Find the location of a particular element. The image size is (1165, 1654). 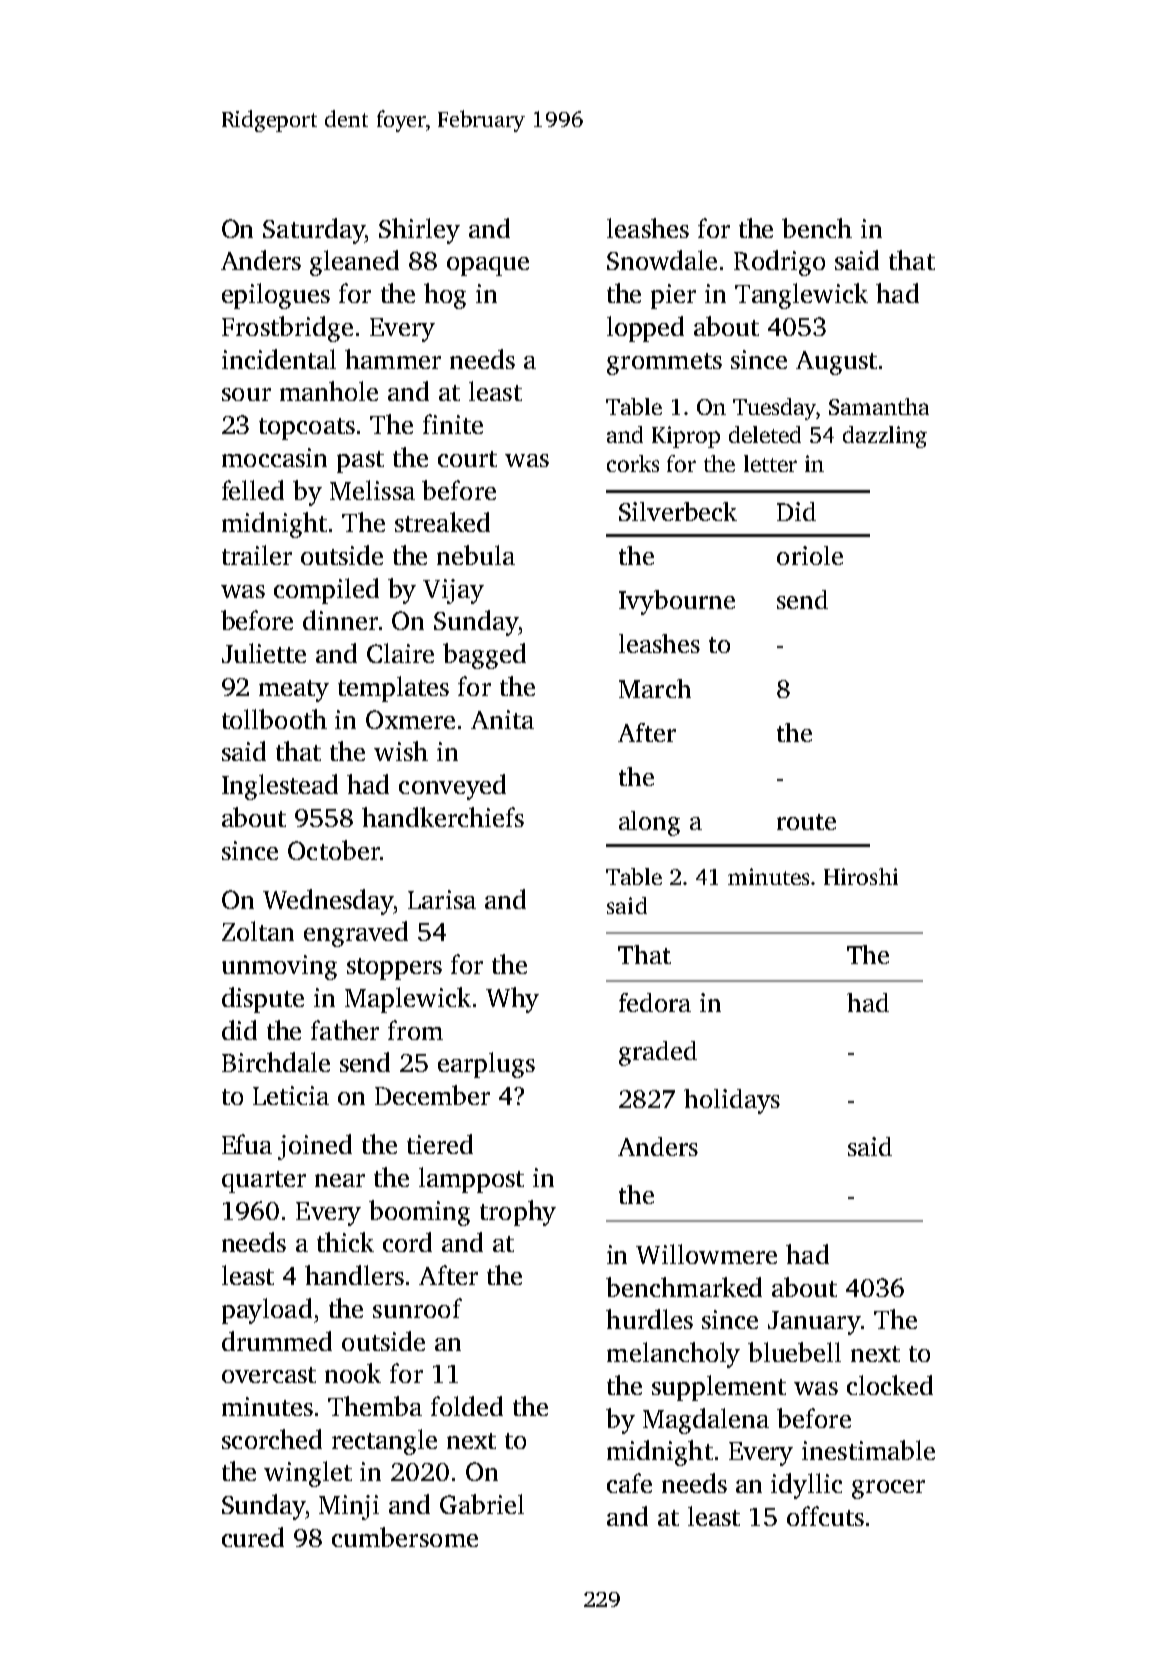

Hiroshi is located at coordinates (861, 876).
